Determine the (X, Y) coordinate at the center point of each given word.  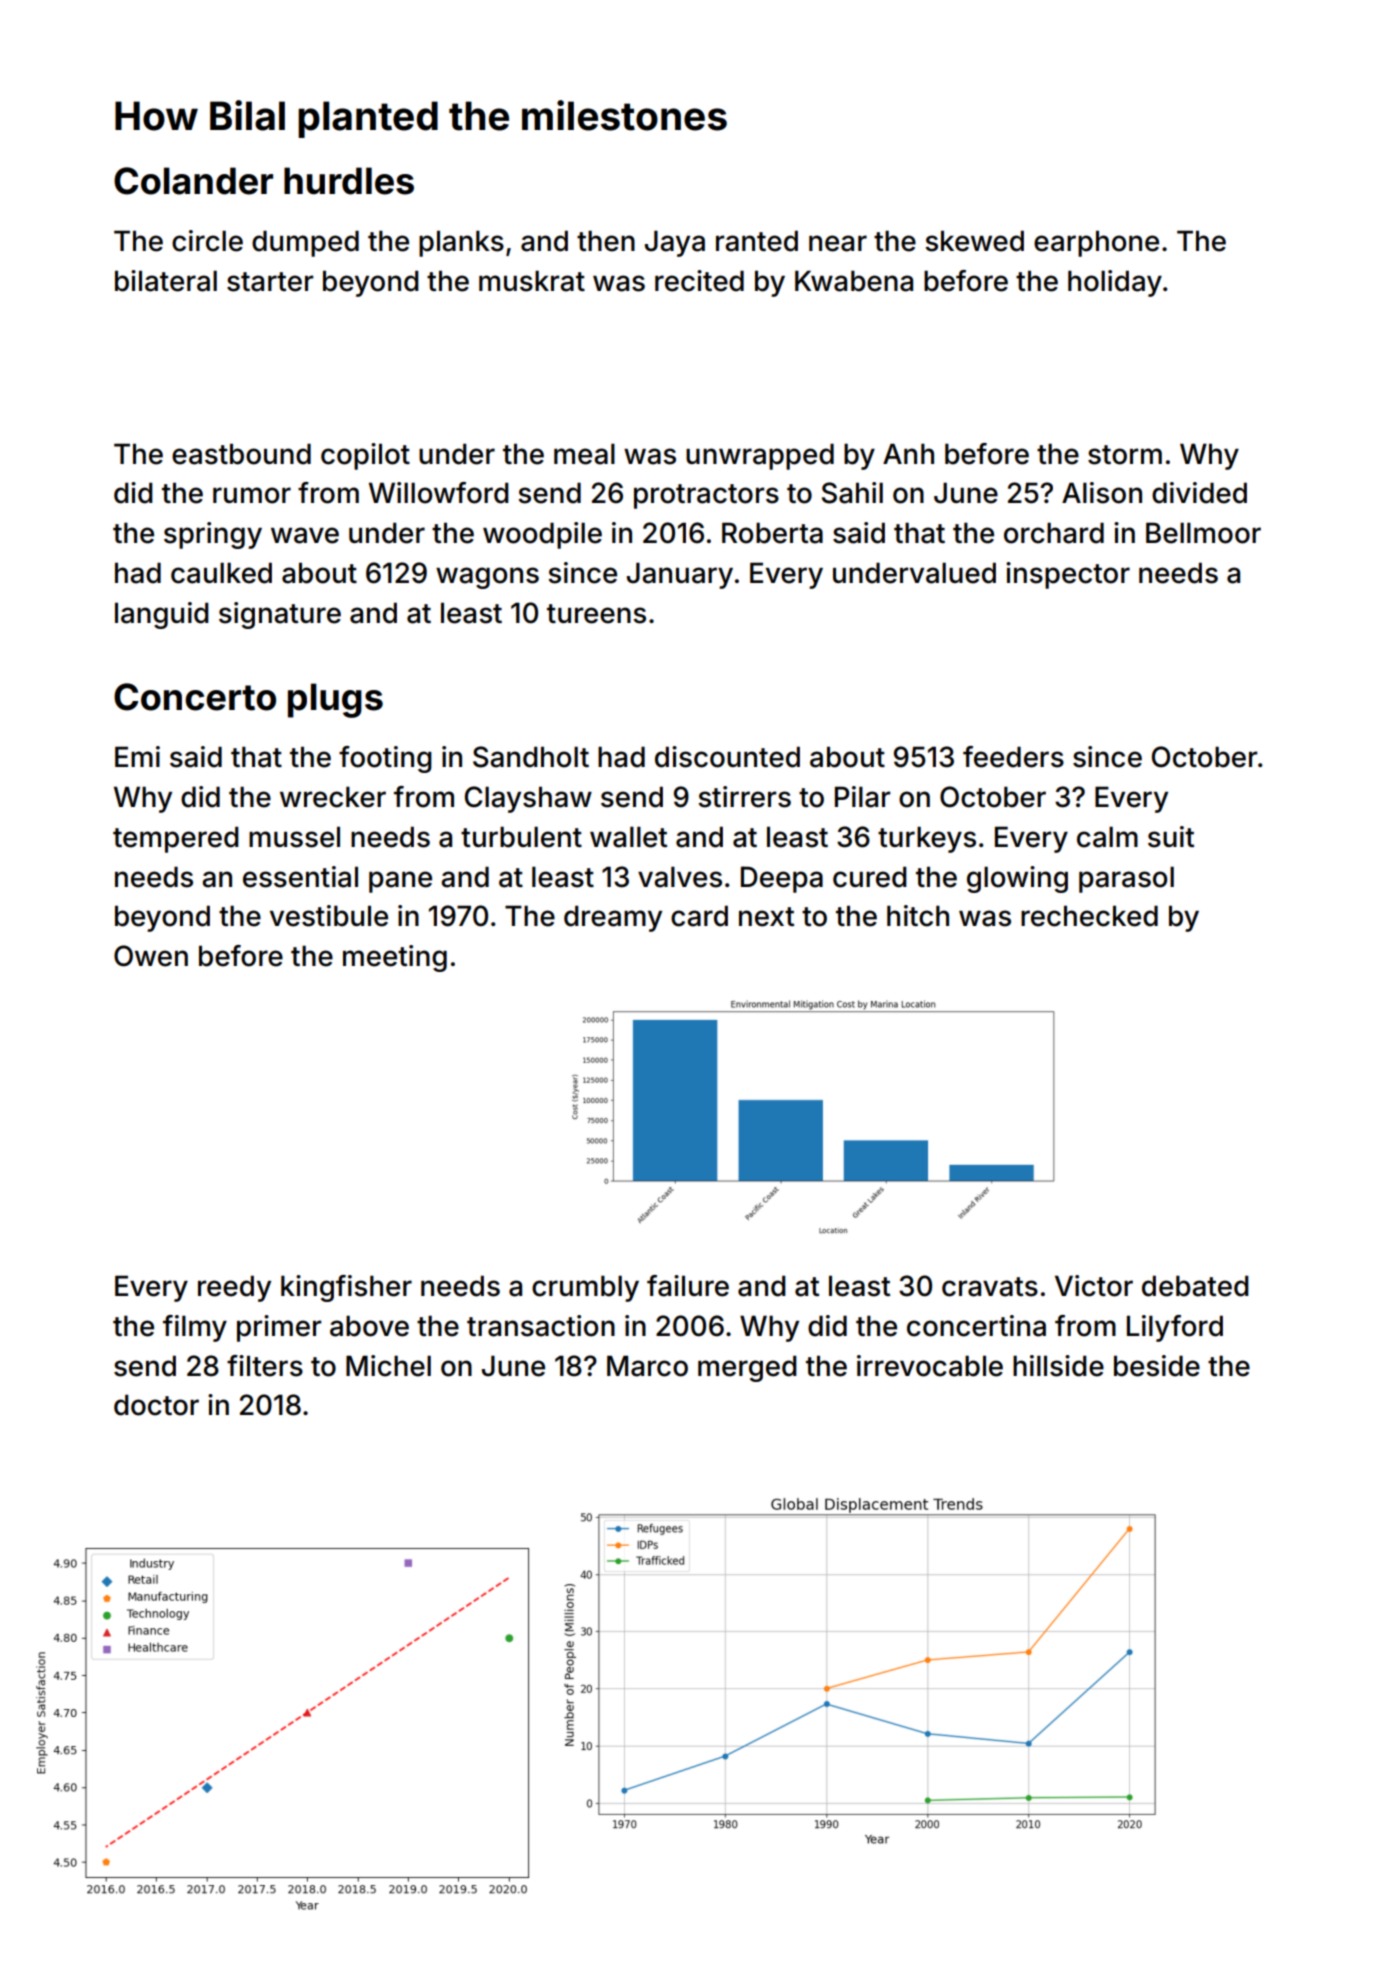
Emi (137, 756)
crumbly (585, 1288)
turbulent (521, 837)
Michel (388, 1366)
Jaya (675, 243)
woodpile (542, 535)
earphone (1096, 243)
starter (270, 282)
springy (213, 535)
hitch (918, 916)
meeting (395, 958)
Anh (908, 453)
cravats (990, 1287)
